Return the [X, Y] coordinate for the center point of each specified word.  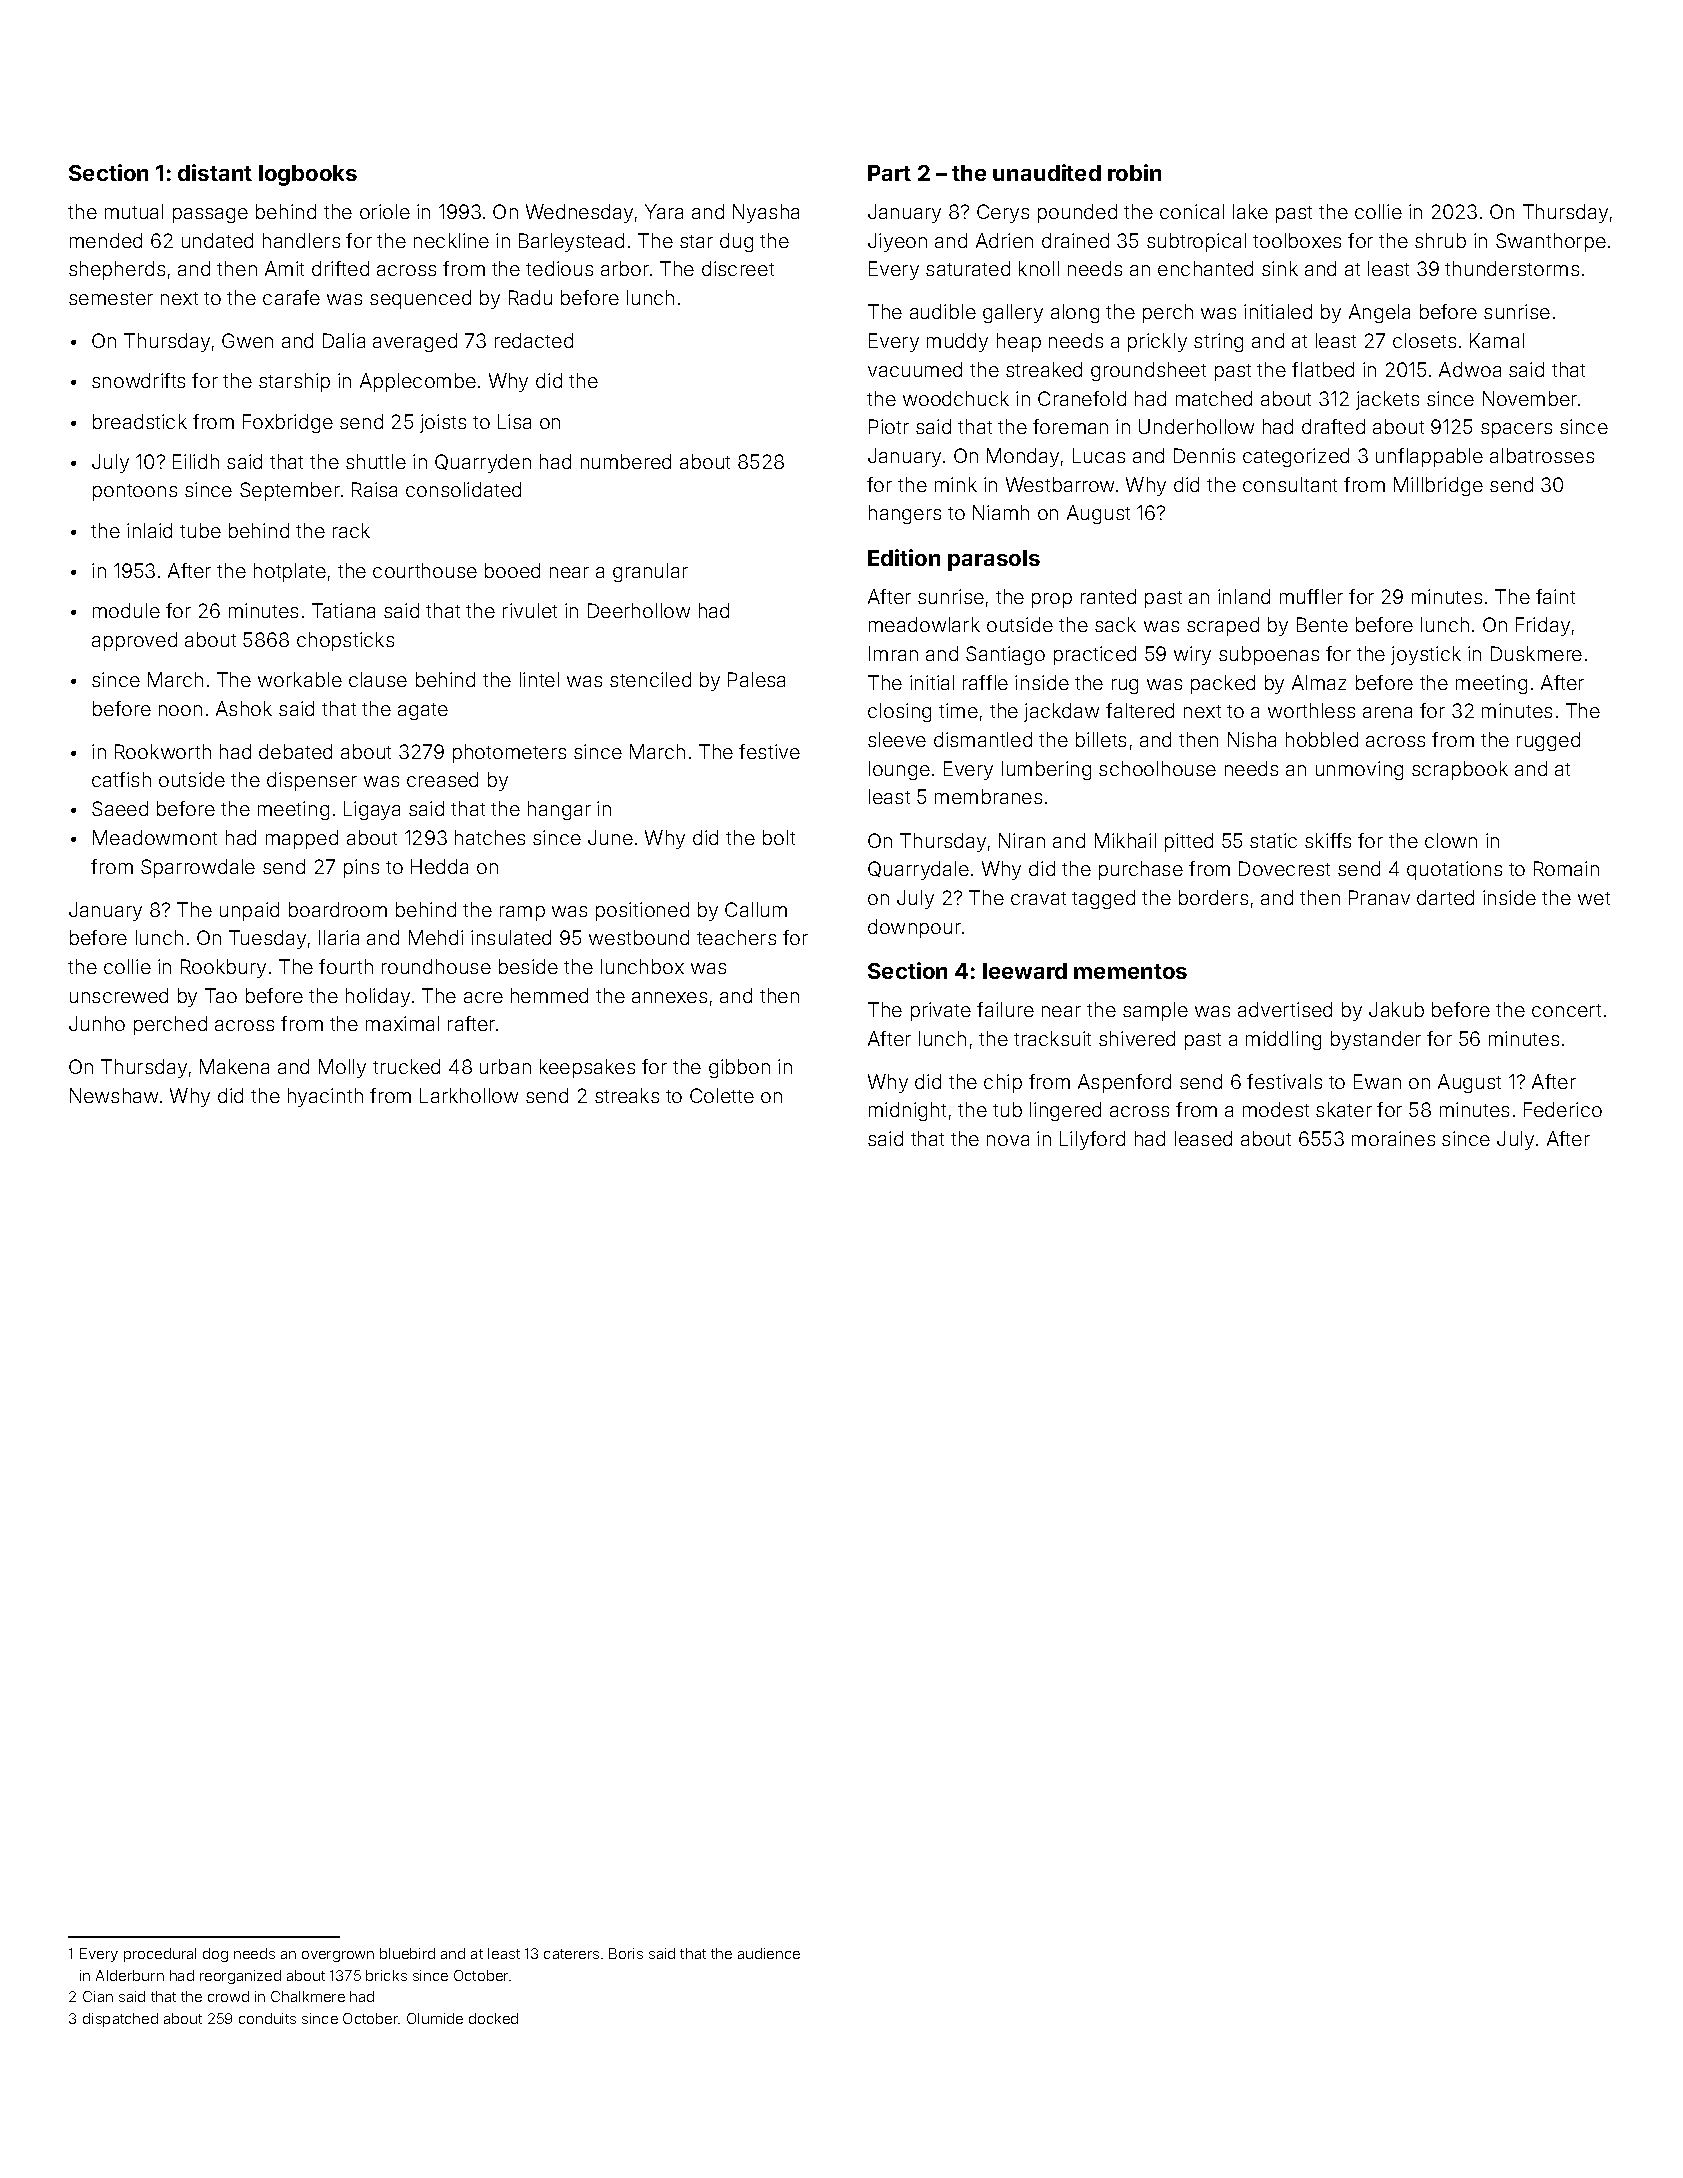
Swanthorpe [1551, 242]
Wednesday [579, 213]
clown [1451, 840]
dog [215, 1955]
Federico [1563, 1109]
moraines [1393, 1138]
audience [769, 1953]
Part [889, 173]
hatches [490, 837]
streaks [627, 1095]
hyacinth [325, 1097]
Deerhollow [639, 610]
